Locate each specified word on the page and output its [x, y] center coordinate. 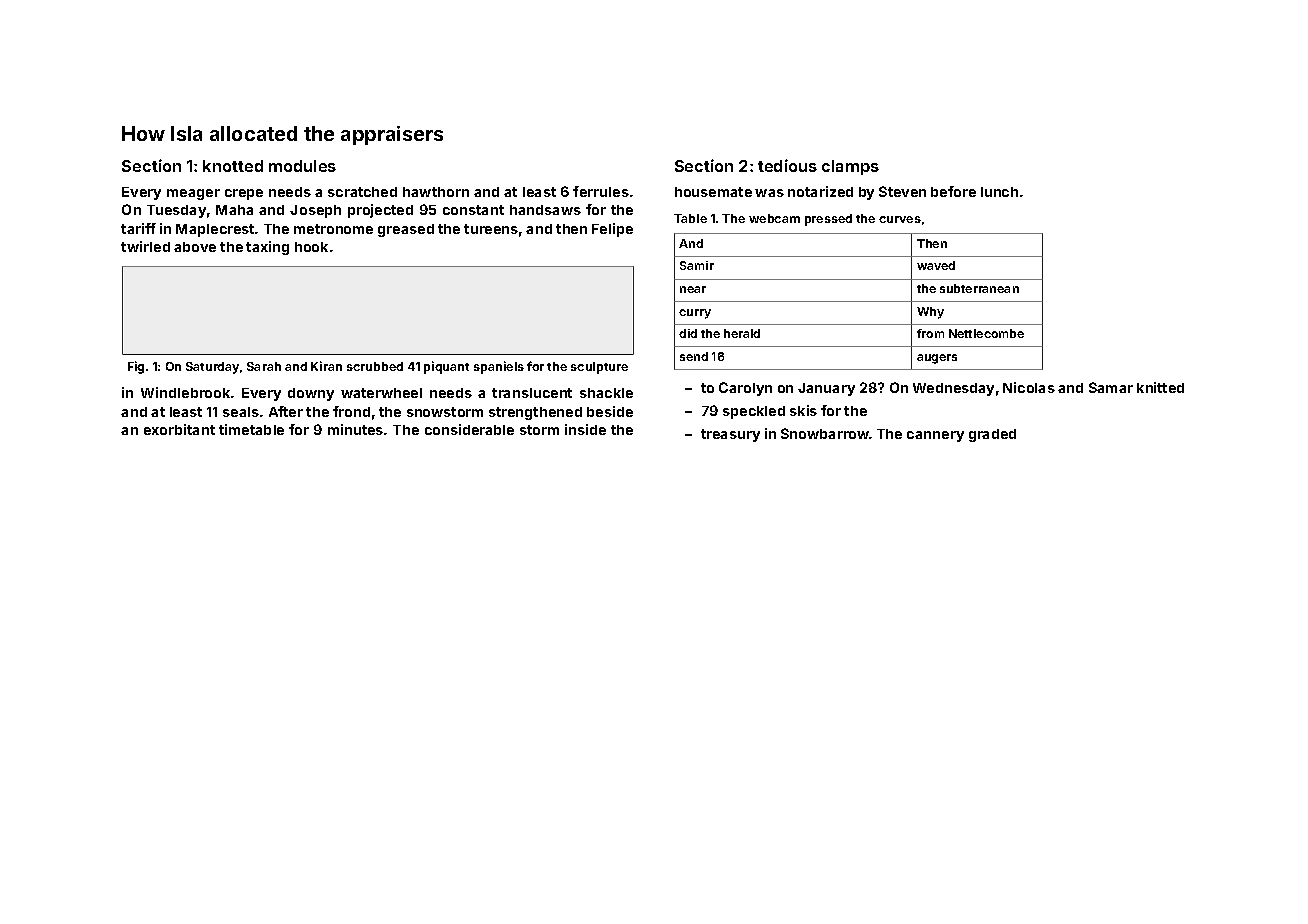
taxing [267, 248]
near [693, 289]
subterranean [979, 288]
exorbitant [179, 429]
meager [193, 194]
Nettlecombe [986, 333]
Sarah [264, 366]
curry [695, 314]
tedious [787, 165]
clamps [850, 167]
